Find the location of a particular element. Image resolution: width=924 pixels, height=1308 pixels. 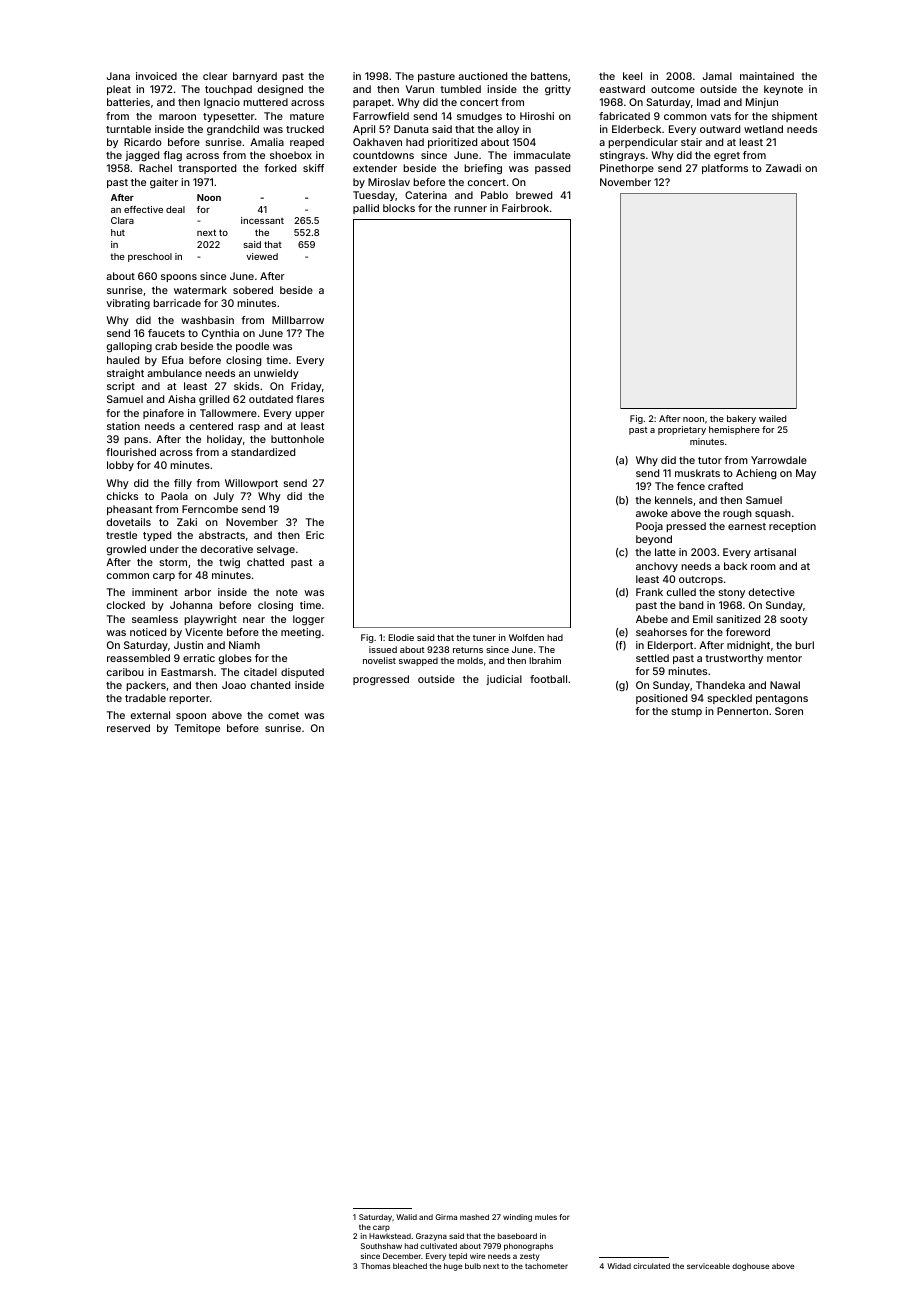

Jamal is located at coordinates (717, 76).
